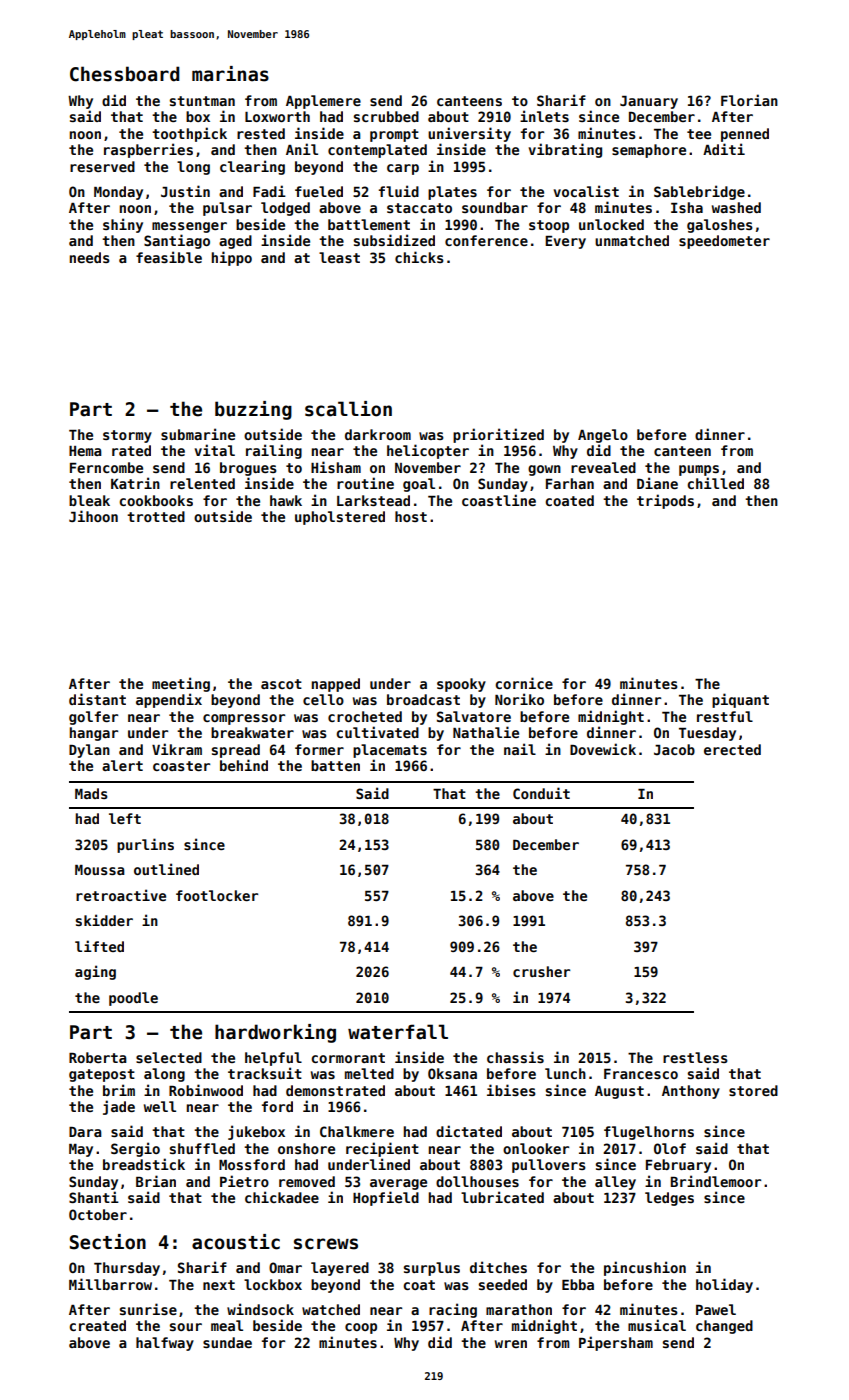 This image has height=1400, width=849. Describe the element at coordinates (732, 749) in the image. I see `erected` at that location.
